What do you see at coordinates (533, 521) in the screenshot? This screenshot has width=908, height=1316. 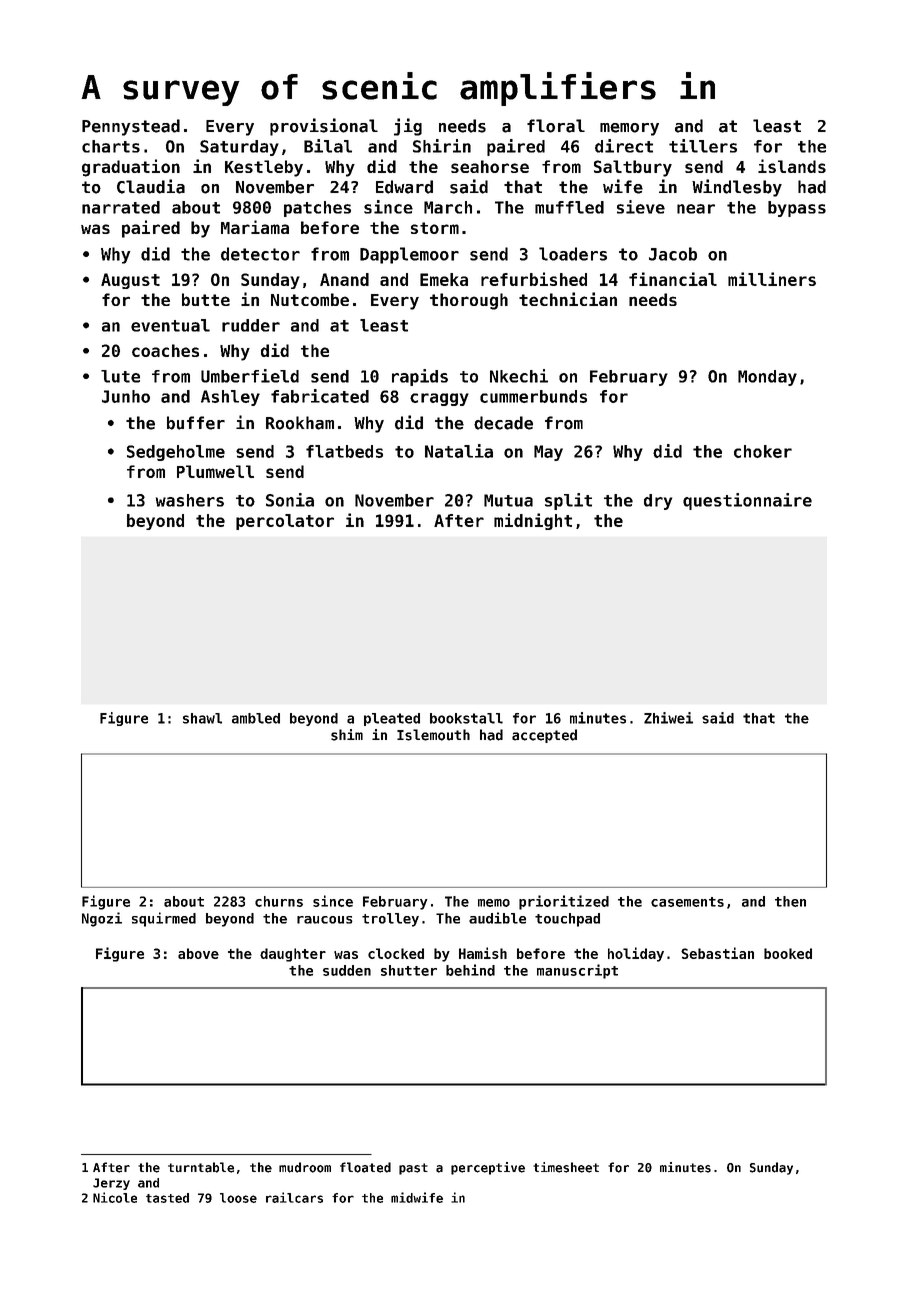 I see `midnight` at bounding box center [533, 521].
